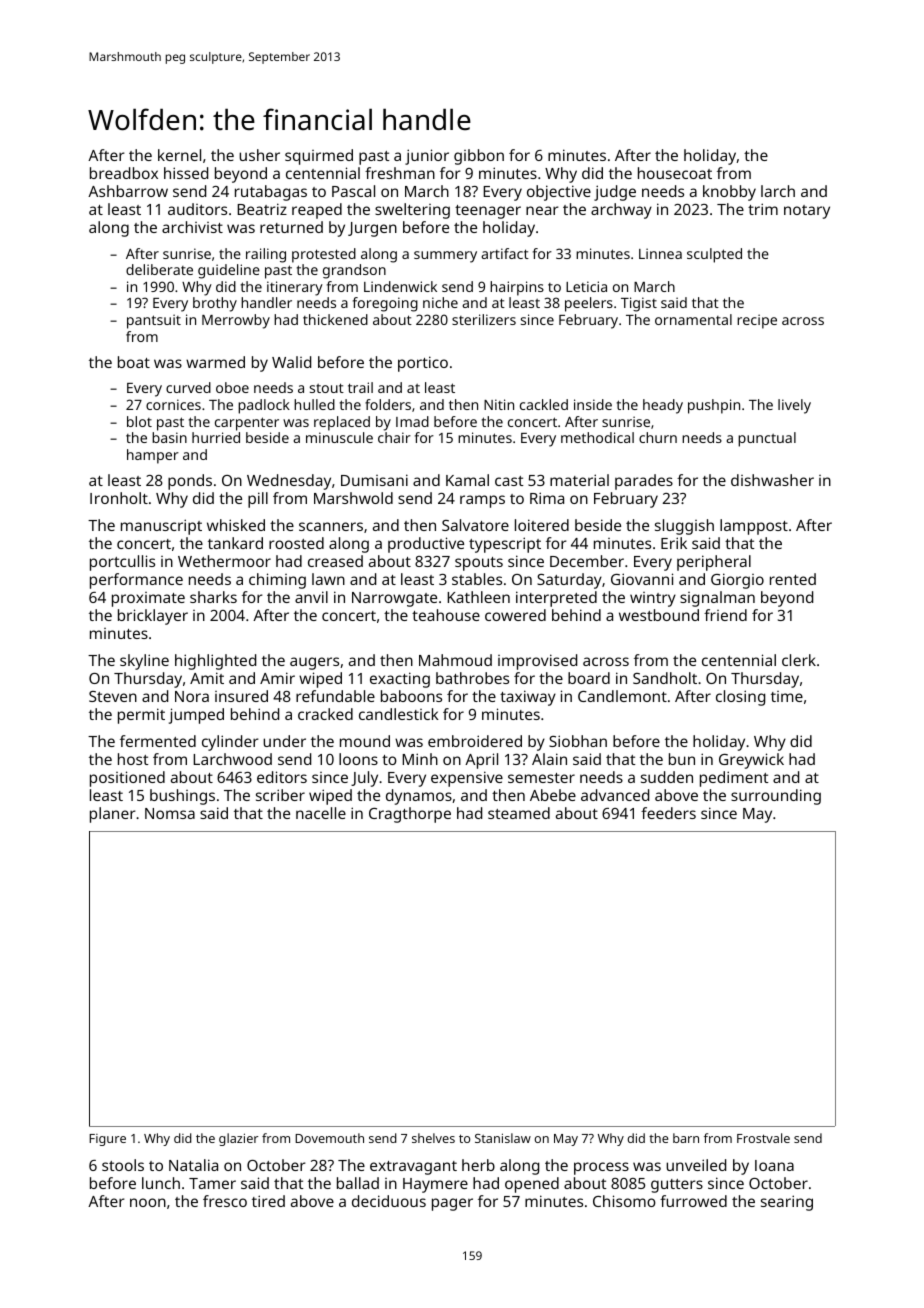 Image resolution: width=924 pixels, height=1308 pixels. Describe the element at coordinates (107, 1140) in the screenshot. I see `Figure` at that location.
